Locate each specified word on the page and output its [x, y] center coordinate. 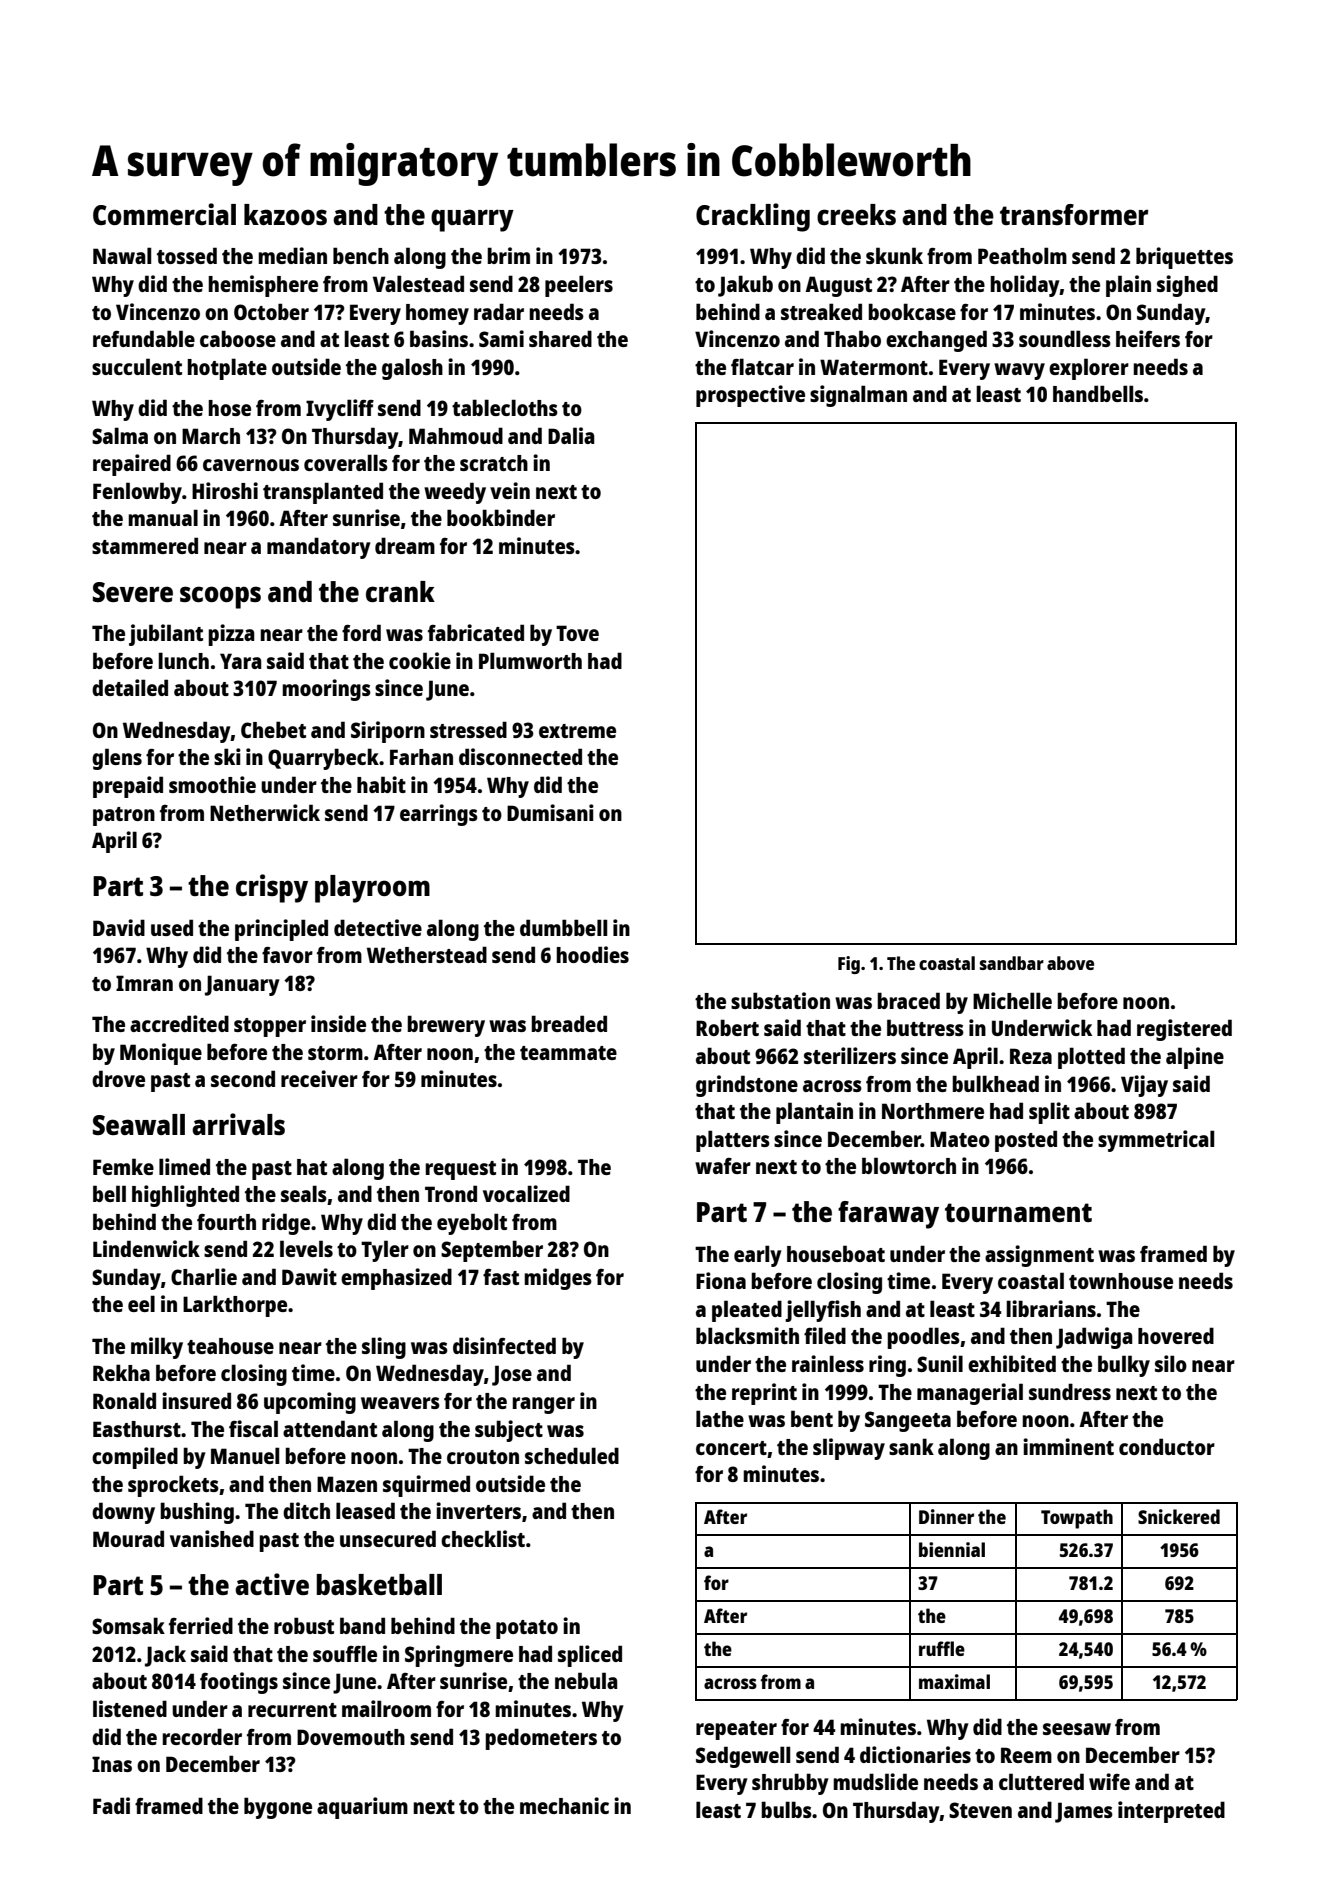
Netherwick [265, 812]
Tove [577, 633]
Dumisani [550, 812]
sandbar [1012, 963]
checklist [483, 1538]
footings [239, 1683]
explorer [1089, 369]
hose [229, 408]
